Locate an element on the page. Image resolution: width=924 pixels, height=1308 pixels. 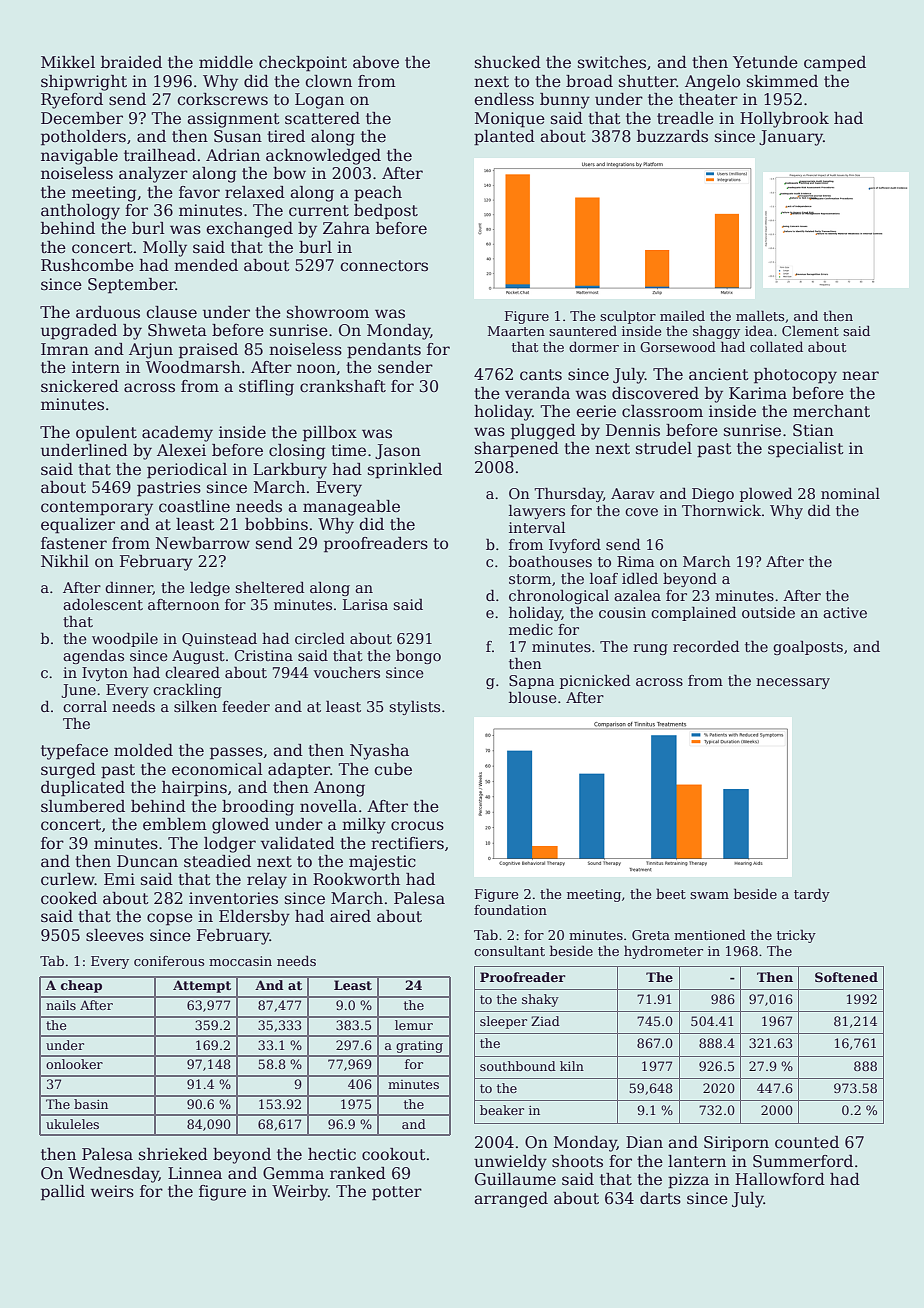
kiln is located at coordinates (572, 1066).
